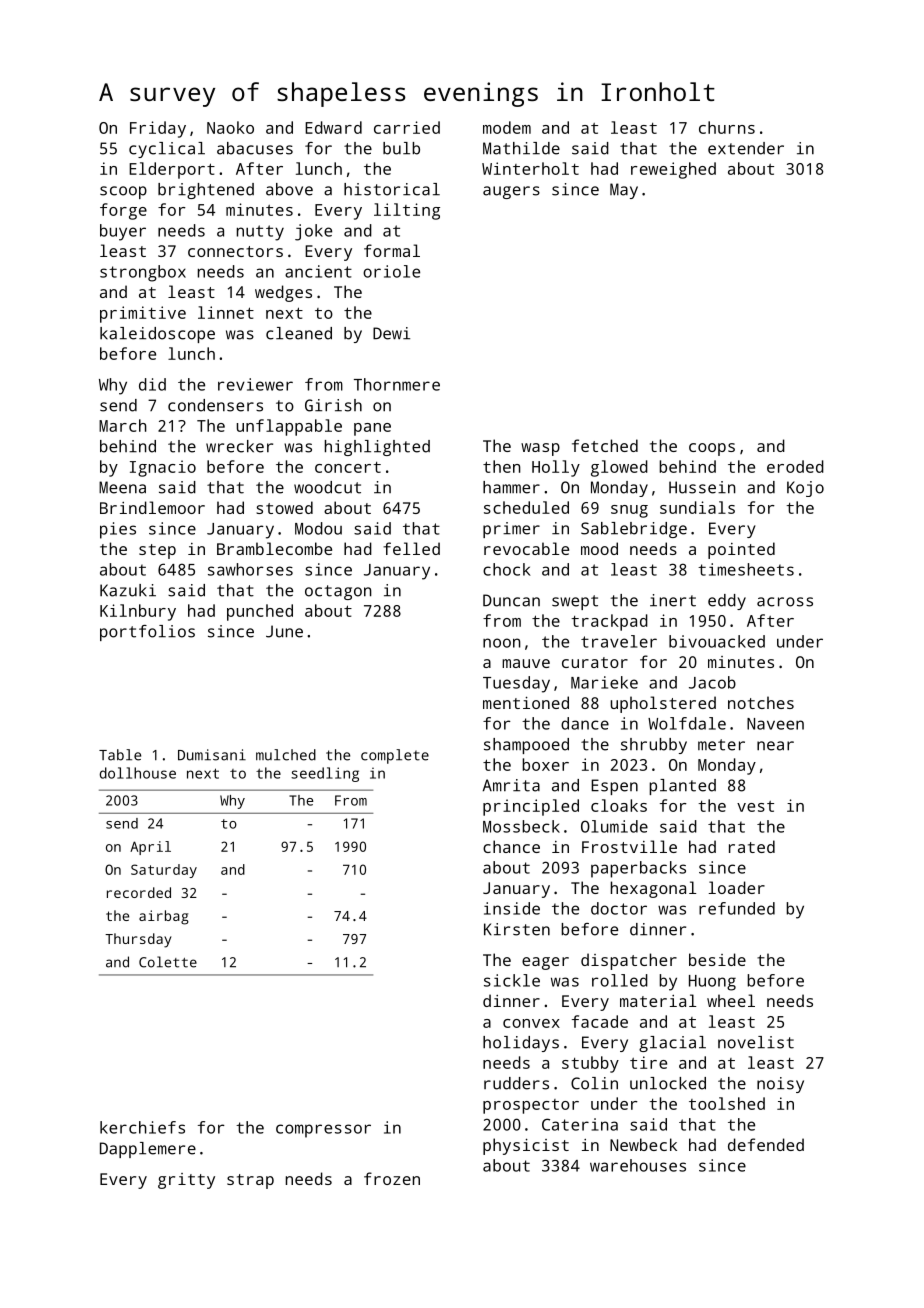 The width and height of the screenshot is (924, 1308). Describe the element at coordinates (123, 192) in the screenshot. I see `scoop` at that location.
